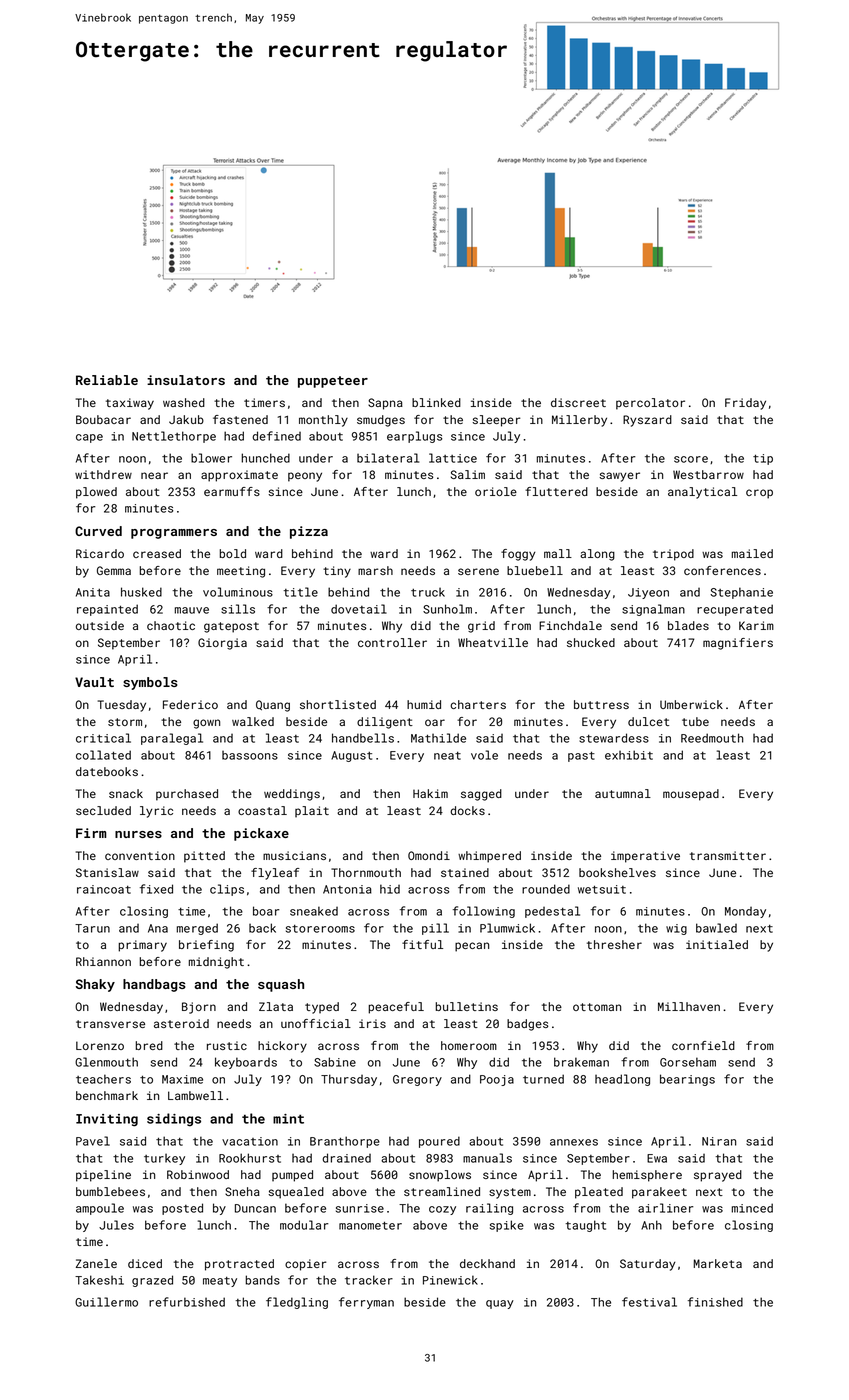 This screenshot has height=1400, width=849. What do you see at coordinates (468, 474) in the screenshot?
I see `Salim` at bounding box center [468, 474].
